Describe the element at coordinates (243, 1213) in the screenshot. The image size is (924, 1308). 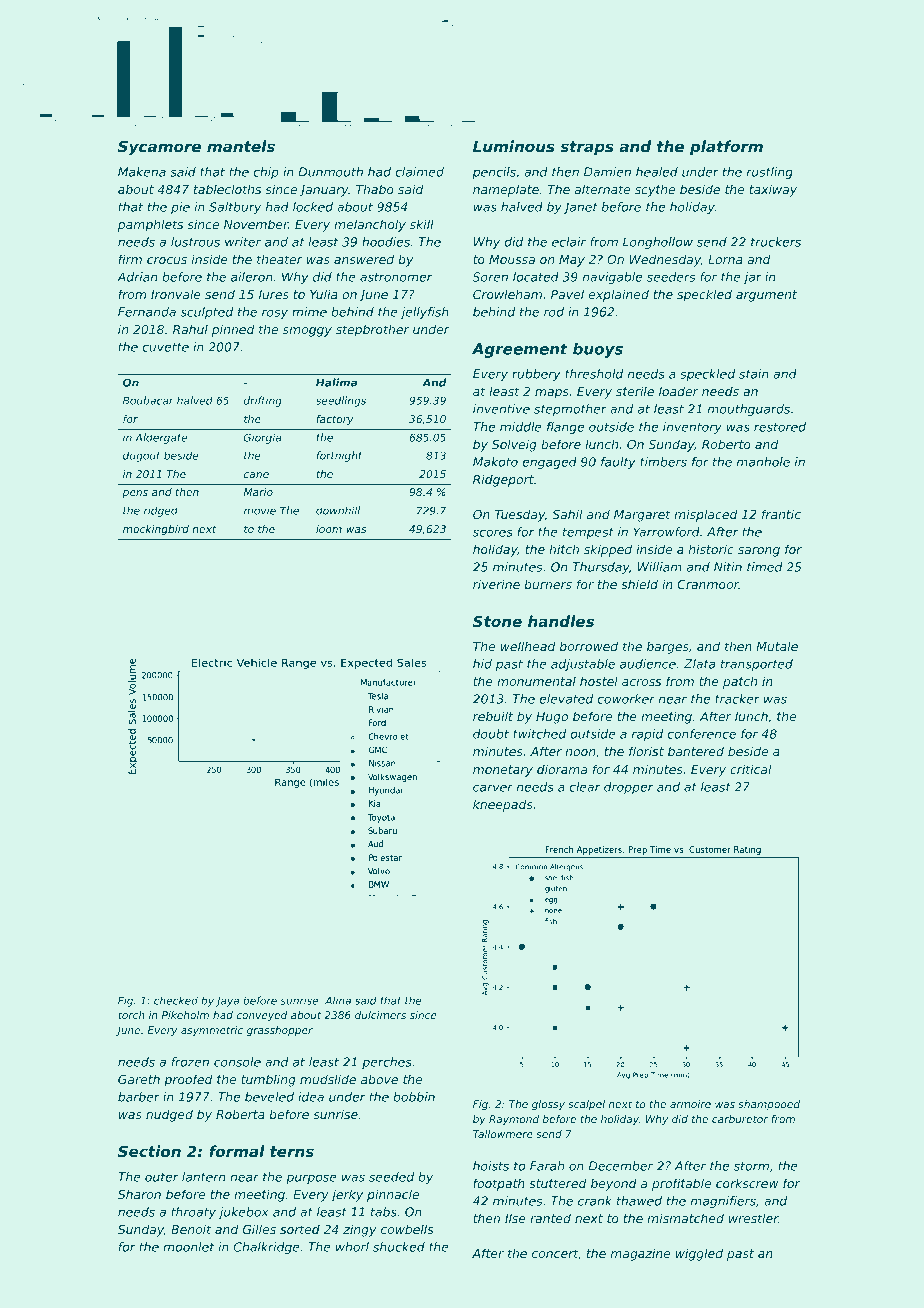
I see `jukebox` at that location.
